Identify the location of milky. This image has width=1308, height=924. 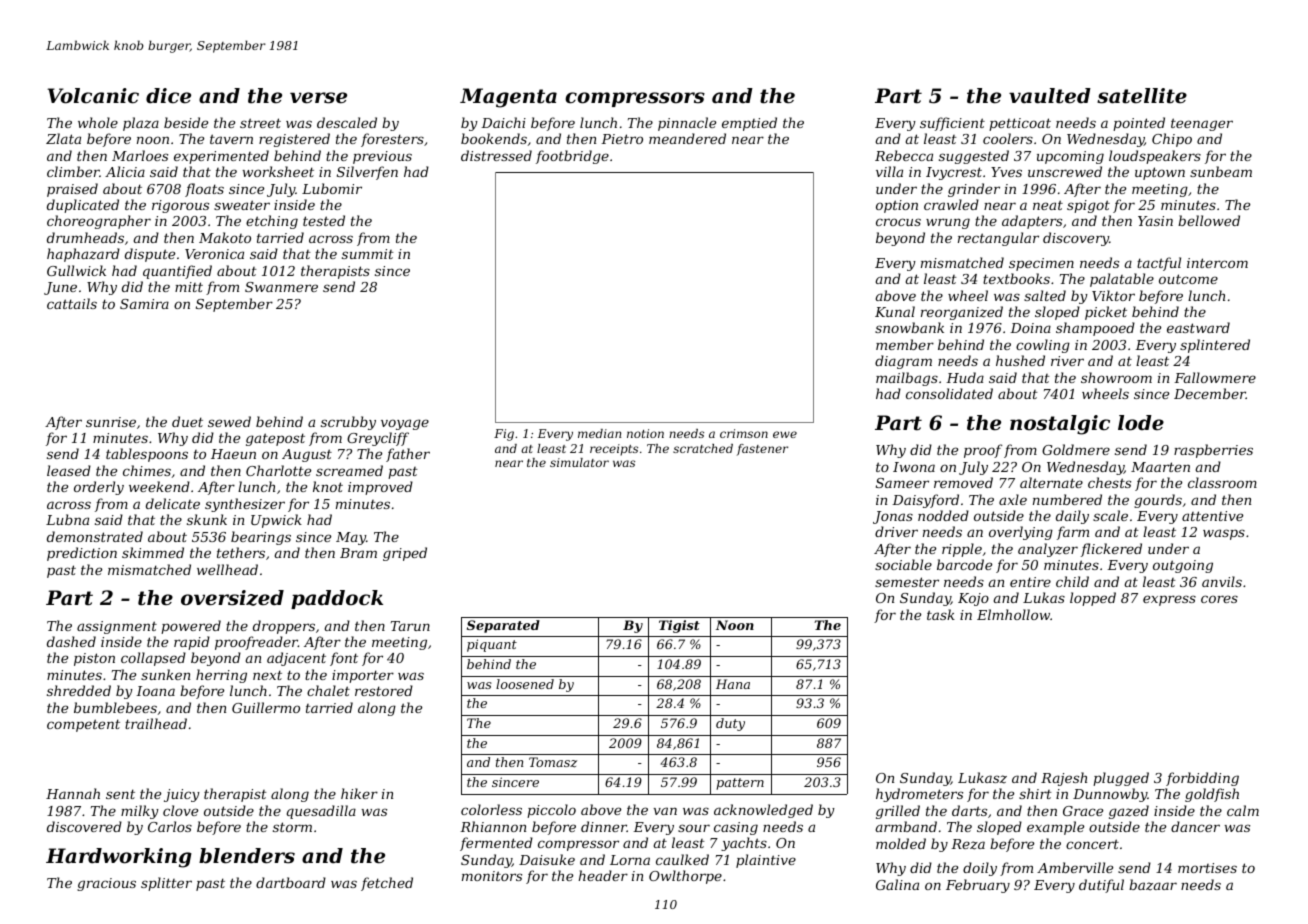
(140, 812).
